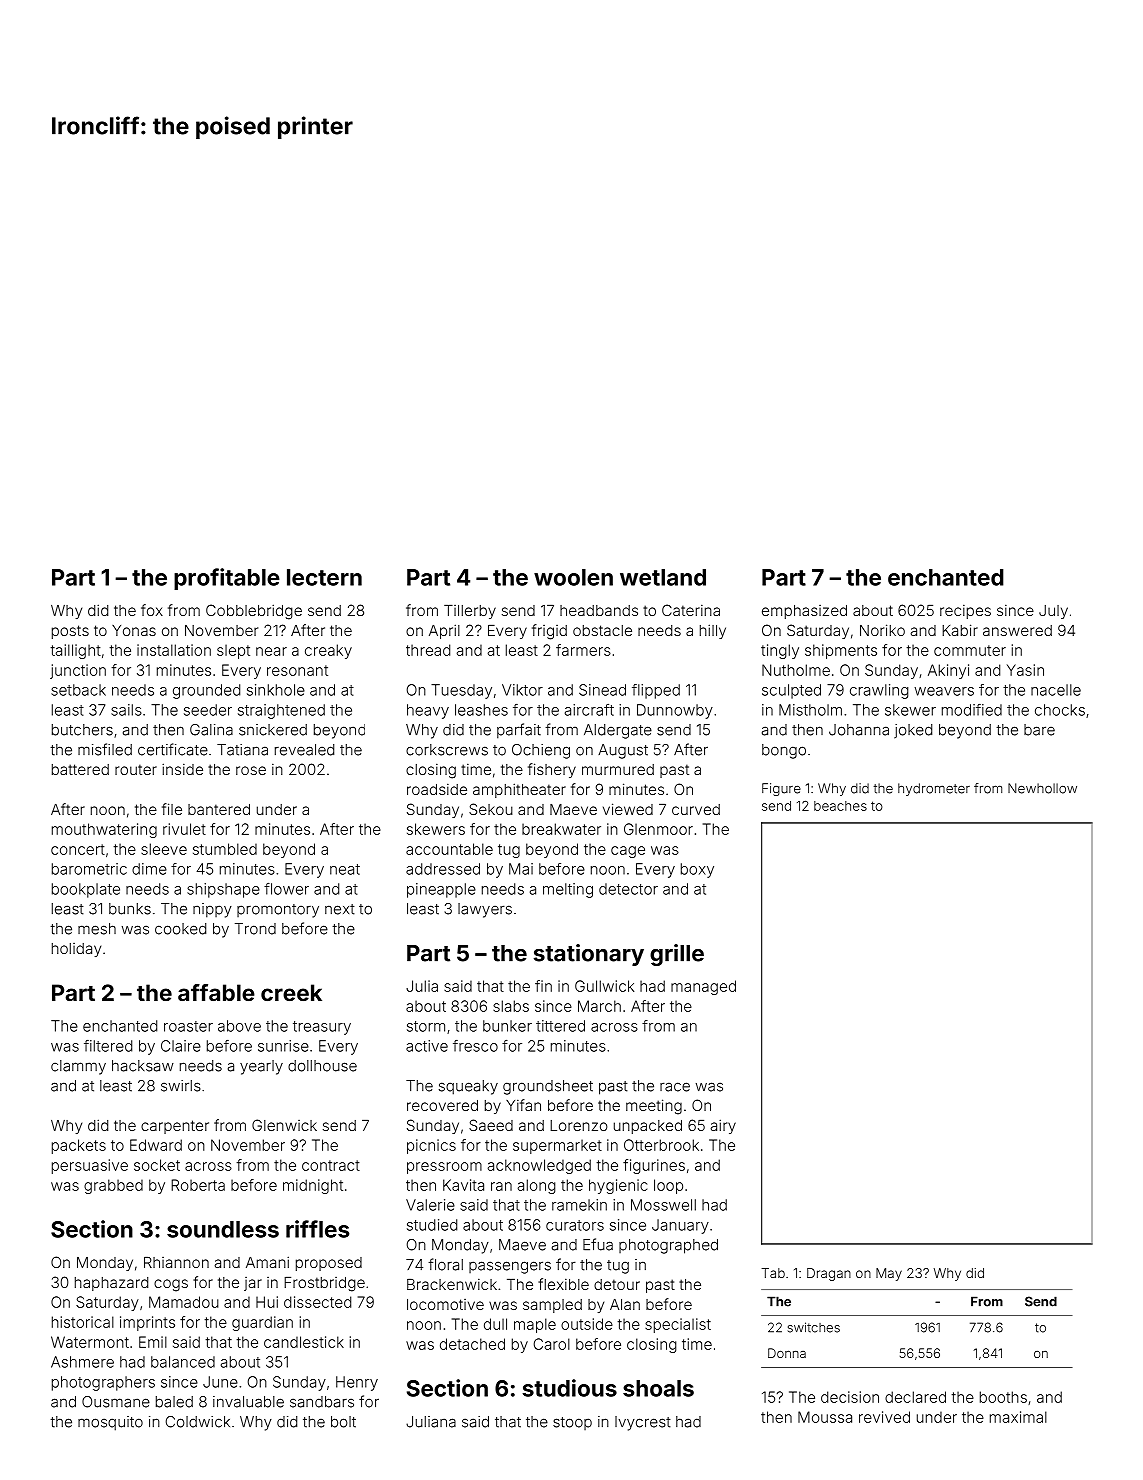  What do you see at coordinates (889, 1274) in the screenshot?
I see `May` at bounding box center [889, 1274].
